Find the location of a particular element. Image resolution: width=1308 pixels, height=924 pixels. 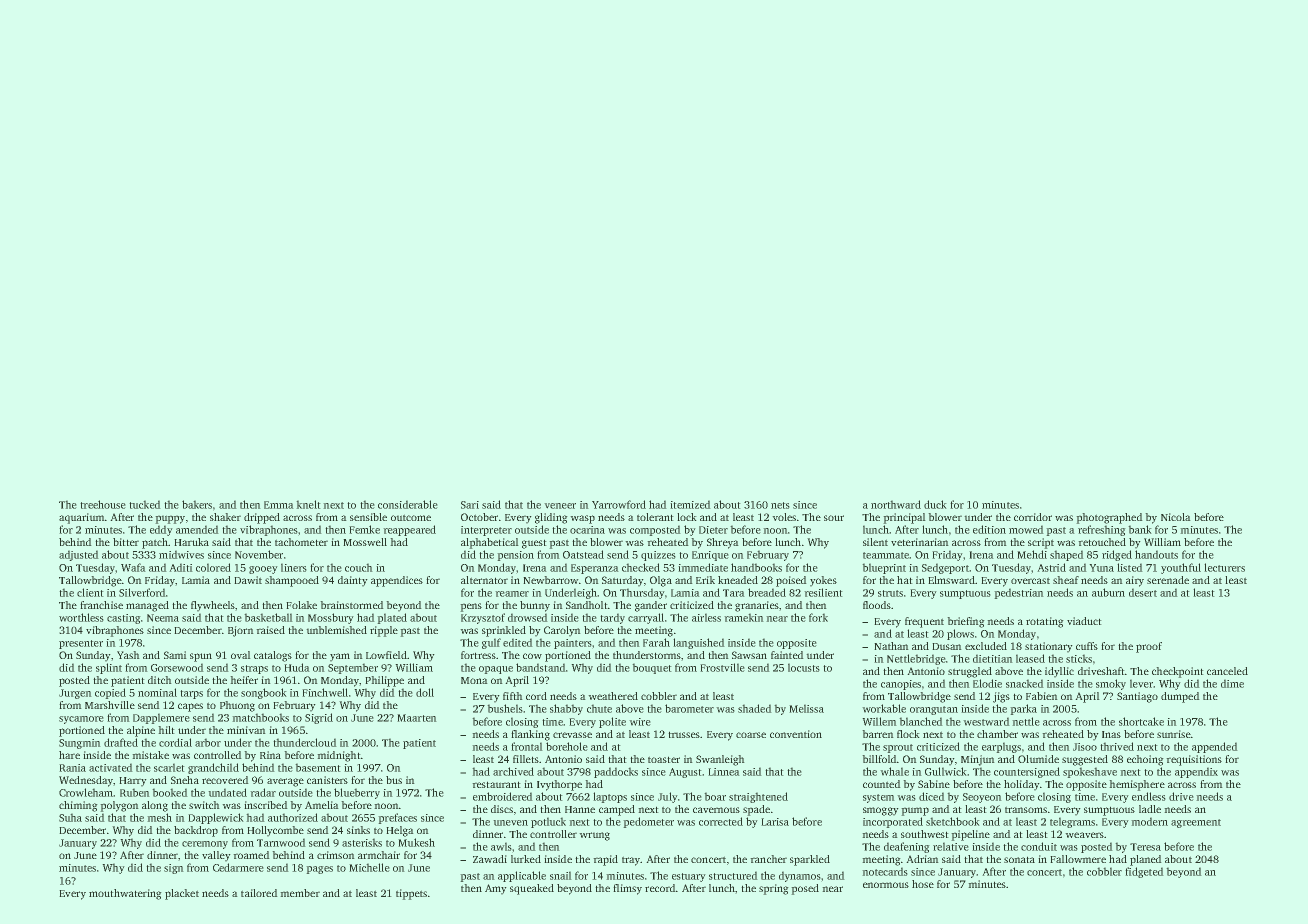

estuary is located at coordinates (689, 877).
